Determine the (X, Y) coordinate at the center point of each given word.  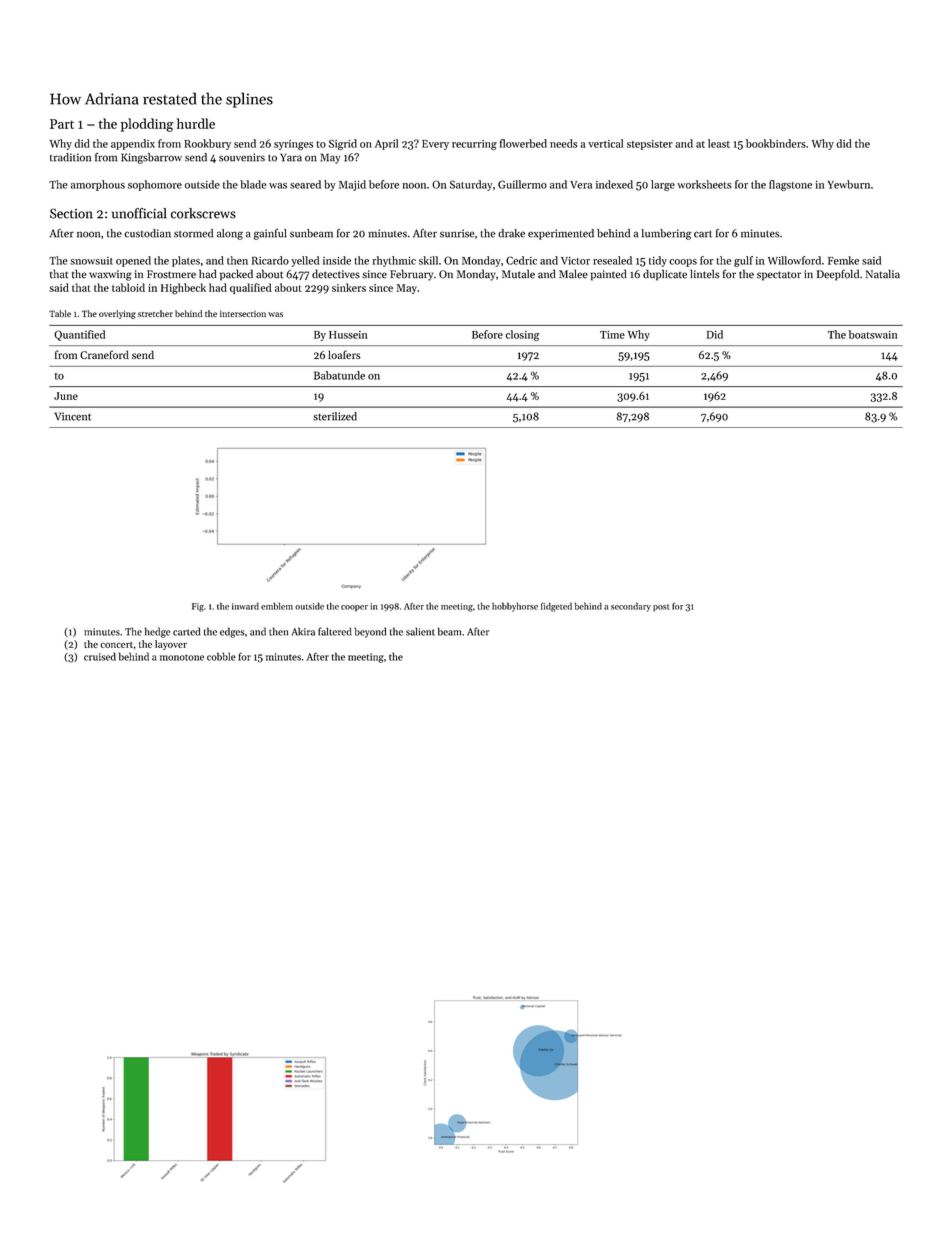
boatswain (873, 334)
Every (435, 145)
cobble (221, 656)
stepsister (650, 145)
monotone (182, 657)
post (661, 608)
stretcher (155, 313)
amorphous (98, 185)
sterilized (335, 416)
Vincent (72, 416)
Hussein (348, 335)
